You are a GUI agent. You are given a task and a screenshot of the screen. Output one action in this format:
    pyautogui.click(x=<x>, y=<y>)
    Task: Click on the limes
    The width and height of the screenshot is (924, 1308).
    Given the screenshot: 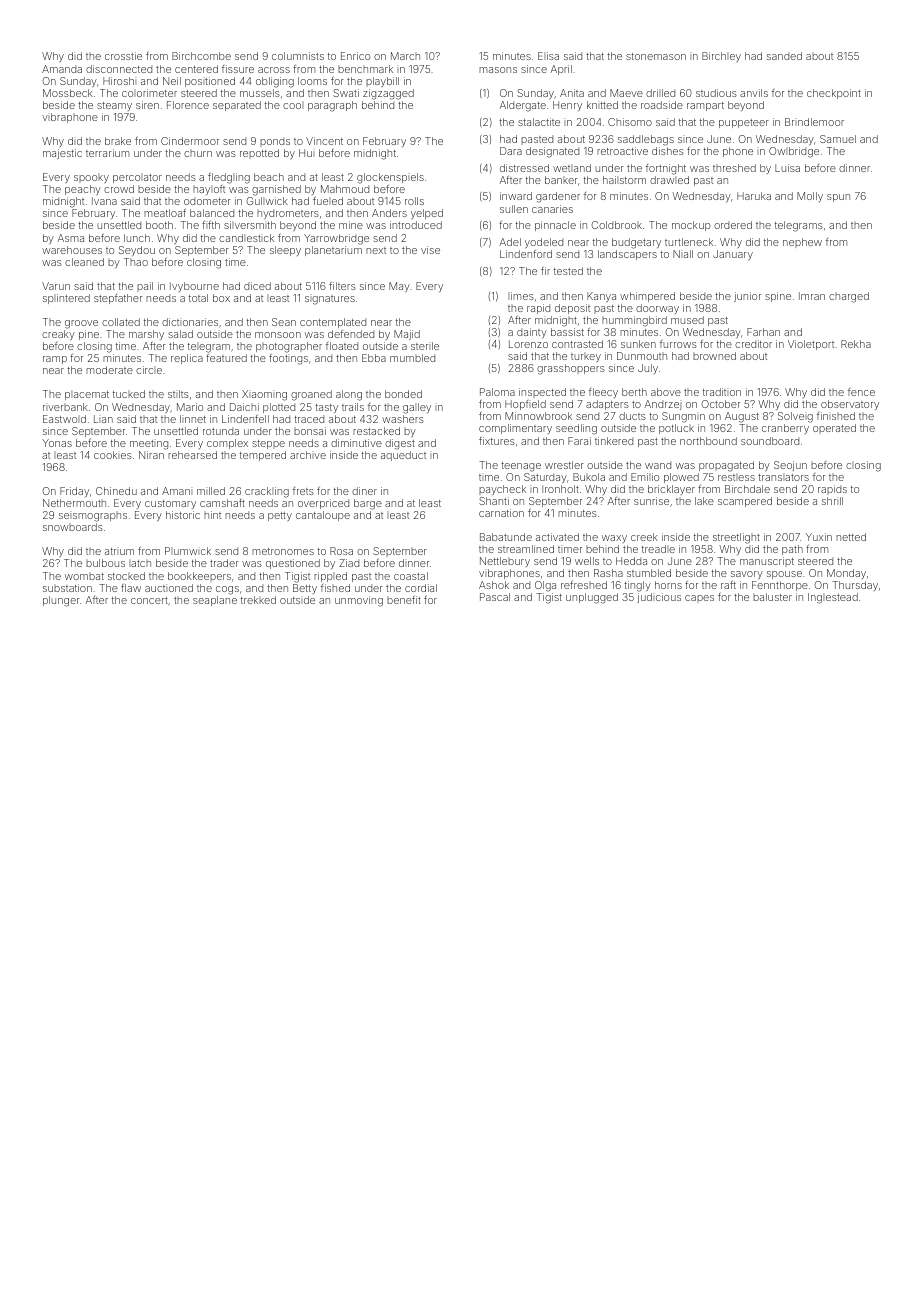 What is the action you would take?
    pyautogui.click(x=521, y=296)
